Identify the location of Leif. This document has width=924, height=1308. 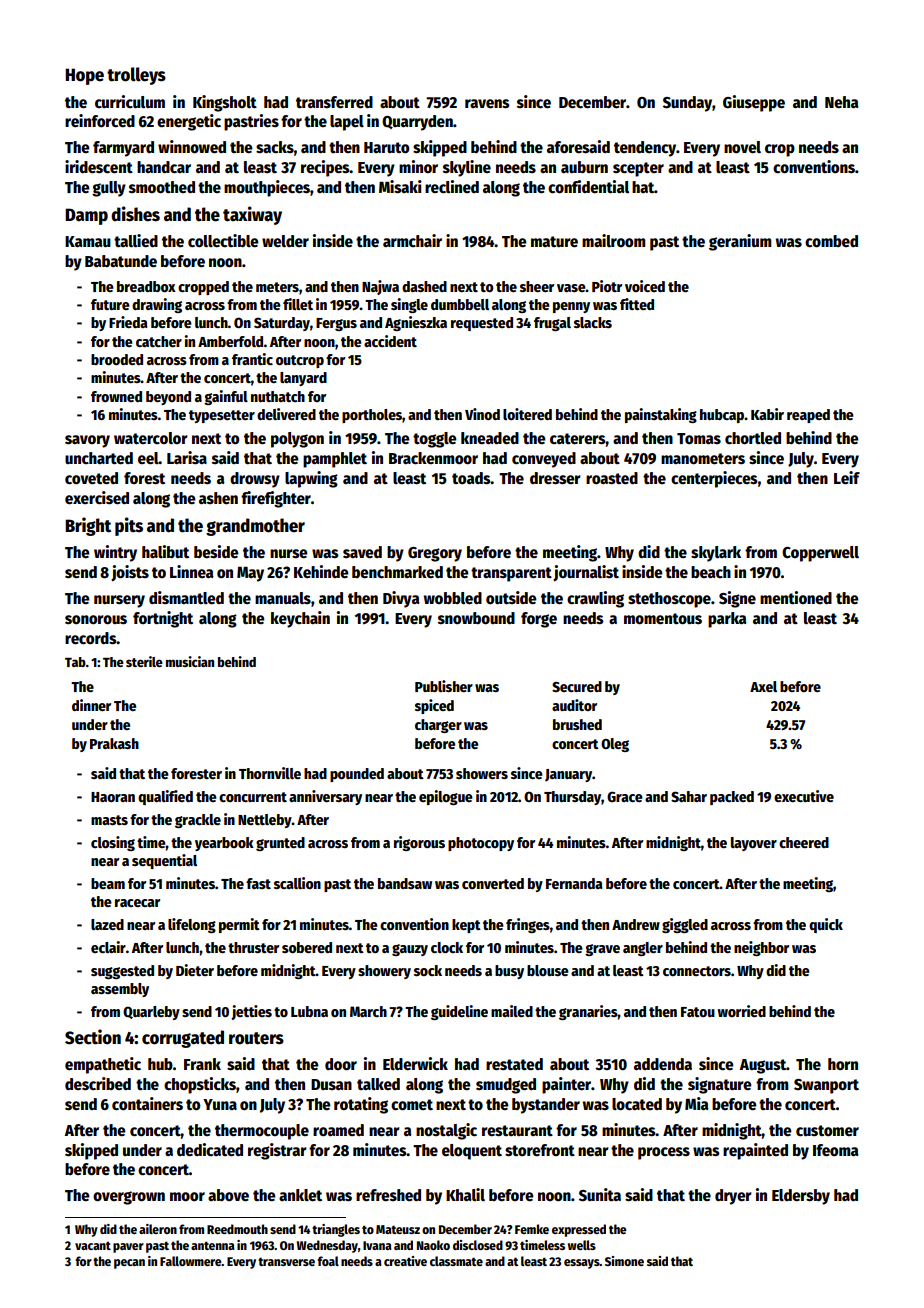
(847, 477).
